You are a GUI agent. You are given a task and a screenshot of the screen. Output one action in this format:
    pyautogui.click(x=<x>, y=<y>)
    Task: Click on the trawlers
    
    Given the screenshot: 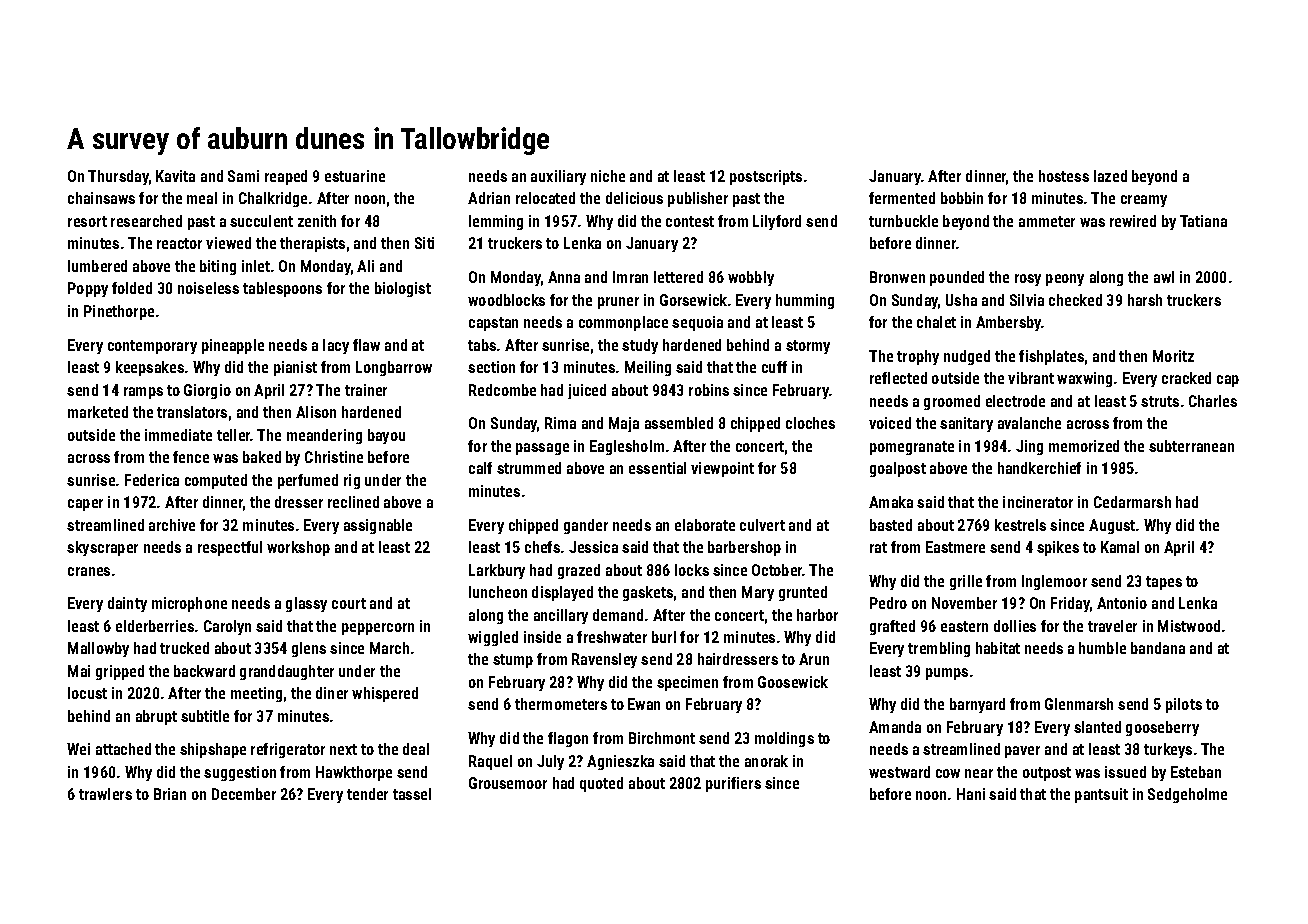 What is the action you would take?
    pyautogui.click(x=105, y=794)
